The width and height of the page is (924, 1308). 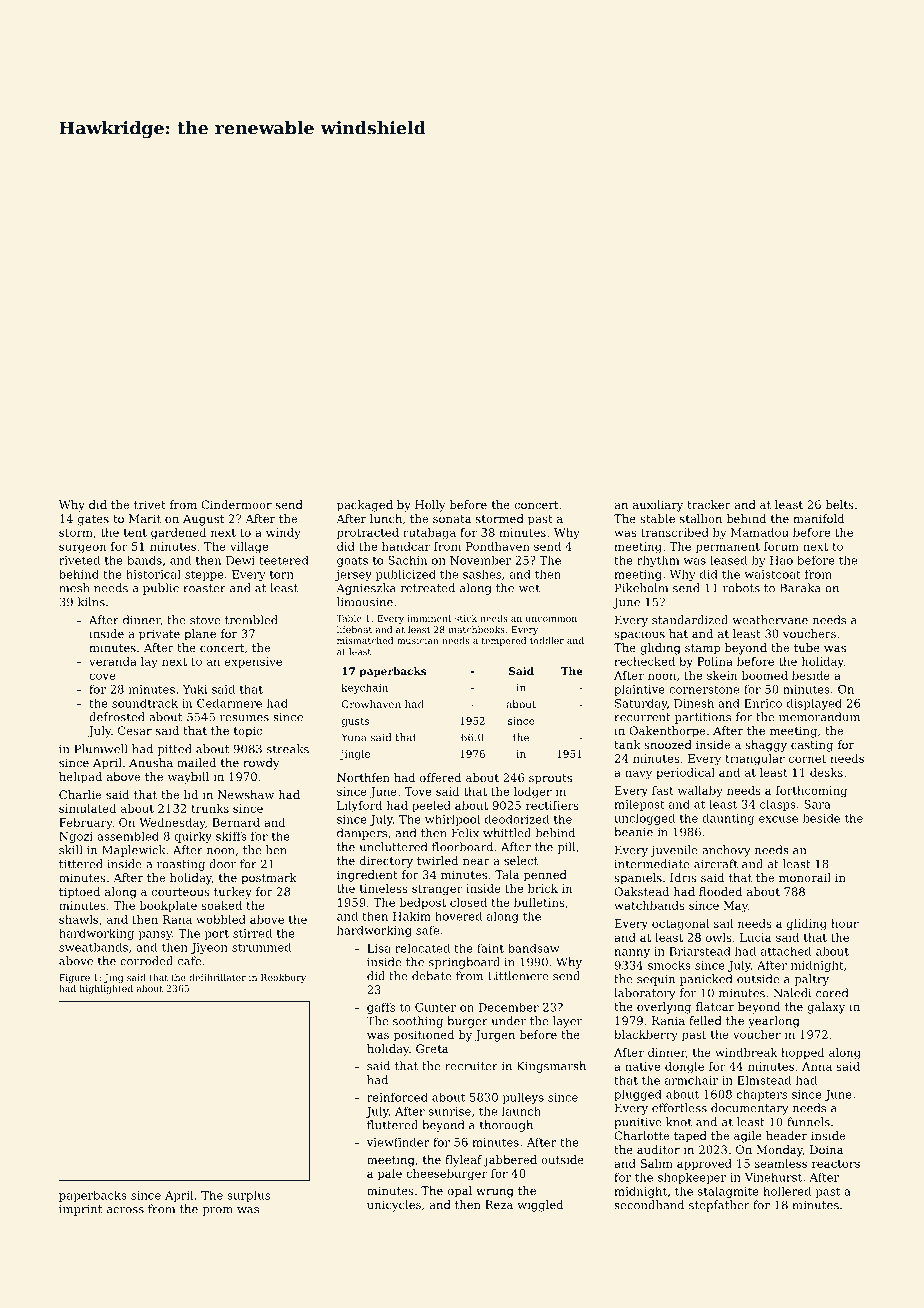 What do you see at coordinates (700, 951) in the page?
I see `Briarstead` at bounding box center [700, 951].
